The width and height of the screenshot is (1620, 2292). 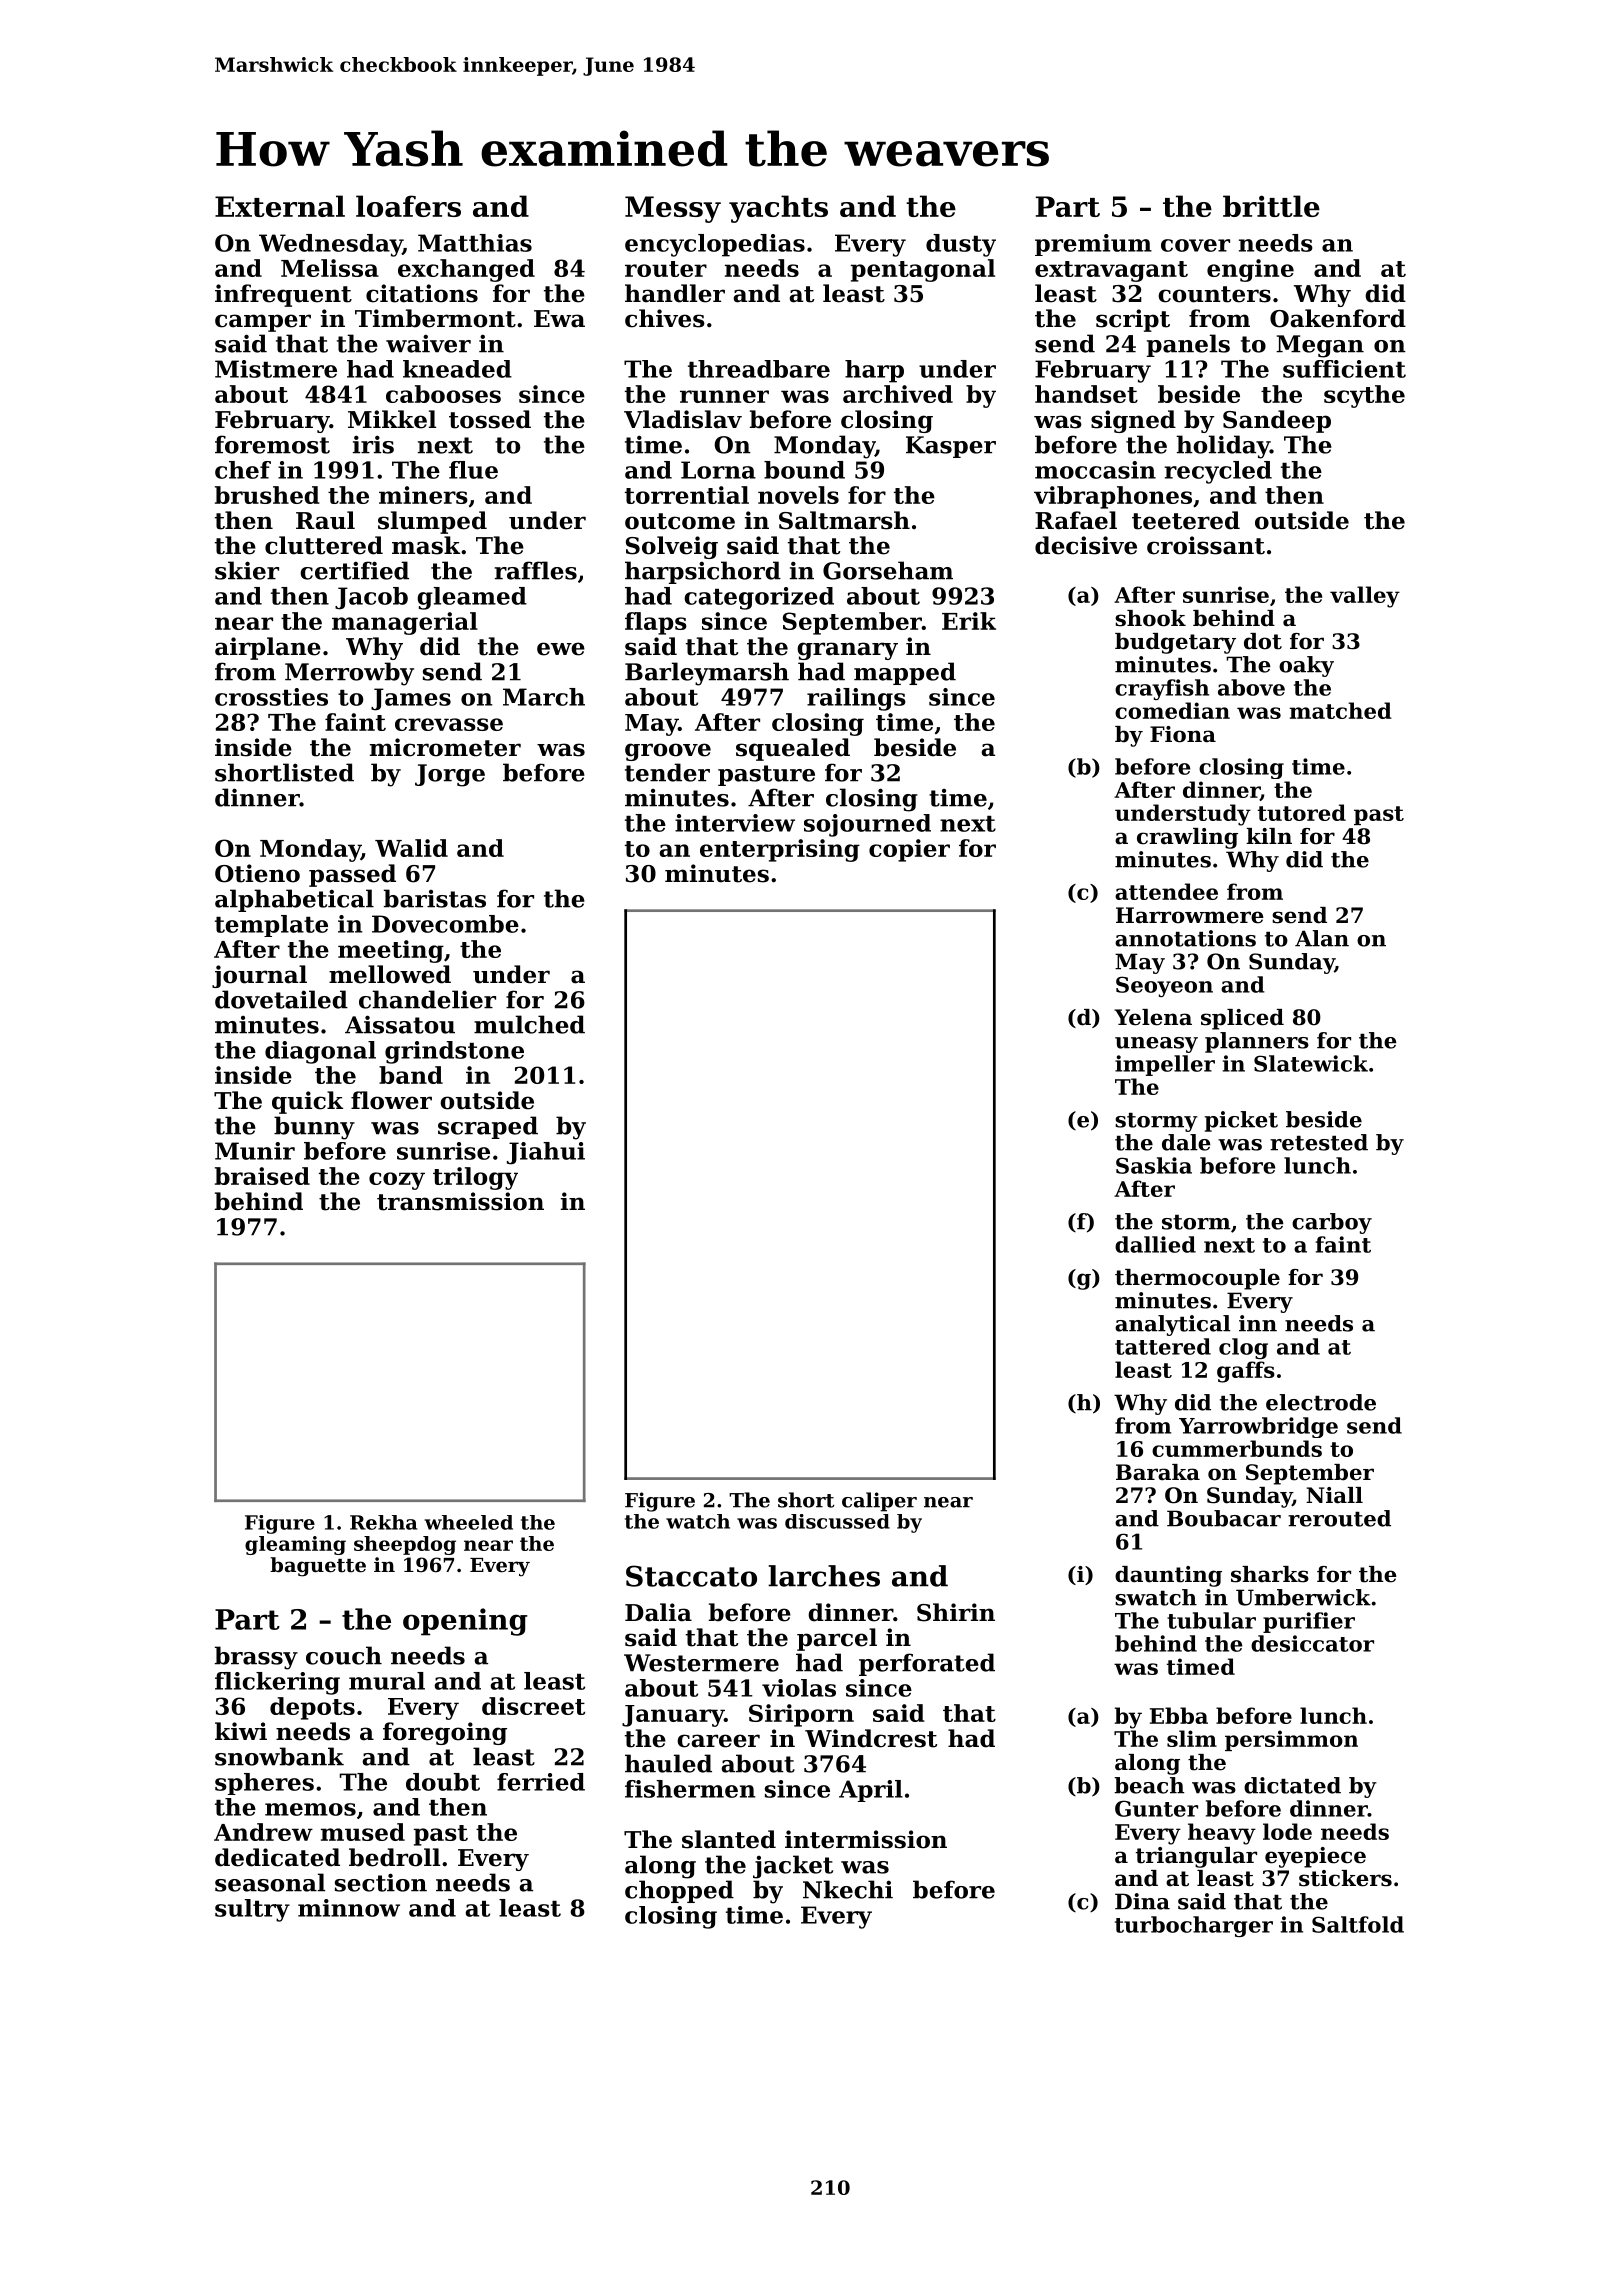 I want to click on Saskia, so click(x=1154, y=1165).
